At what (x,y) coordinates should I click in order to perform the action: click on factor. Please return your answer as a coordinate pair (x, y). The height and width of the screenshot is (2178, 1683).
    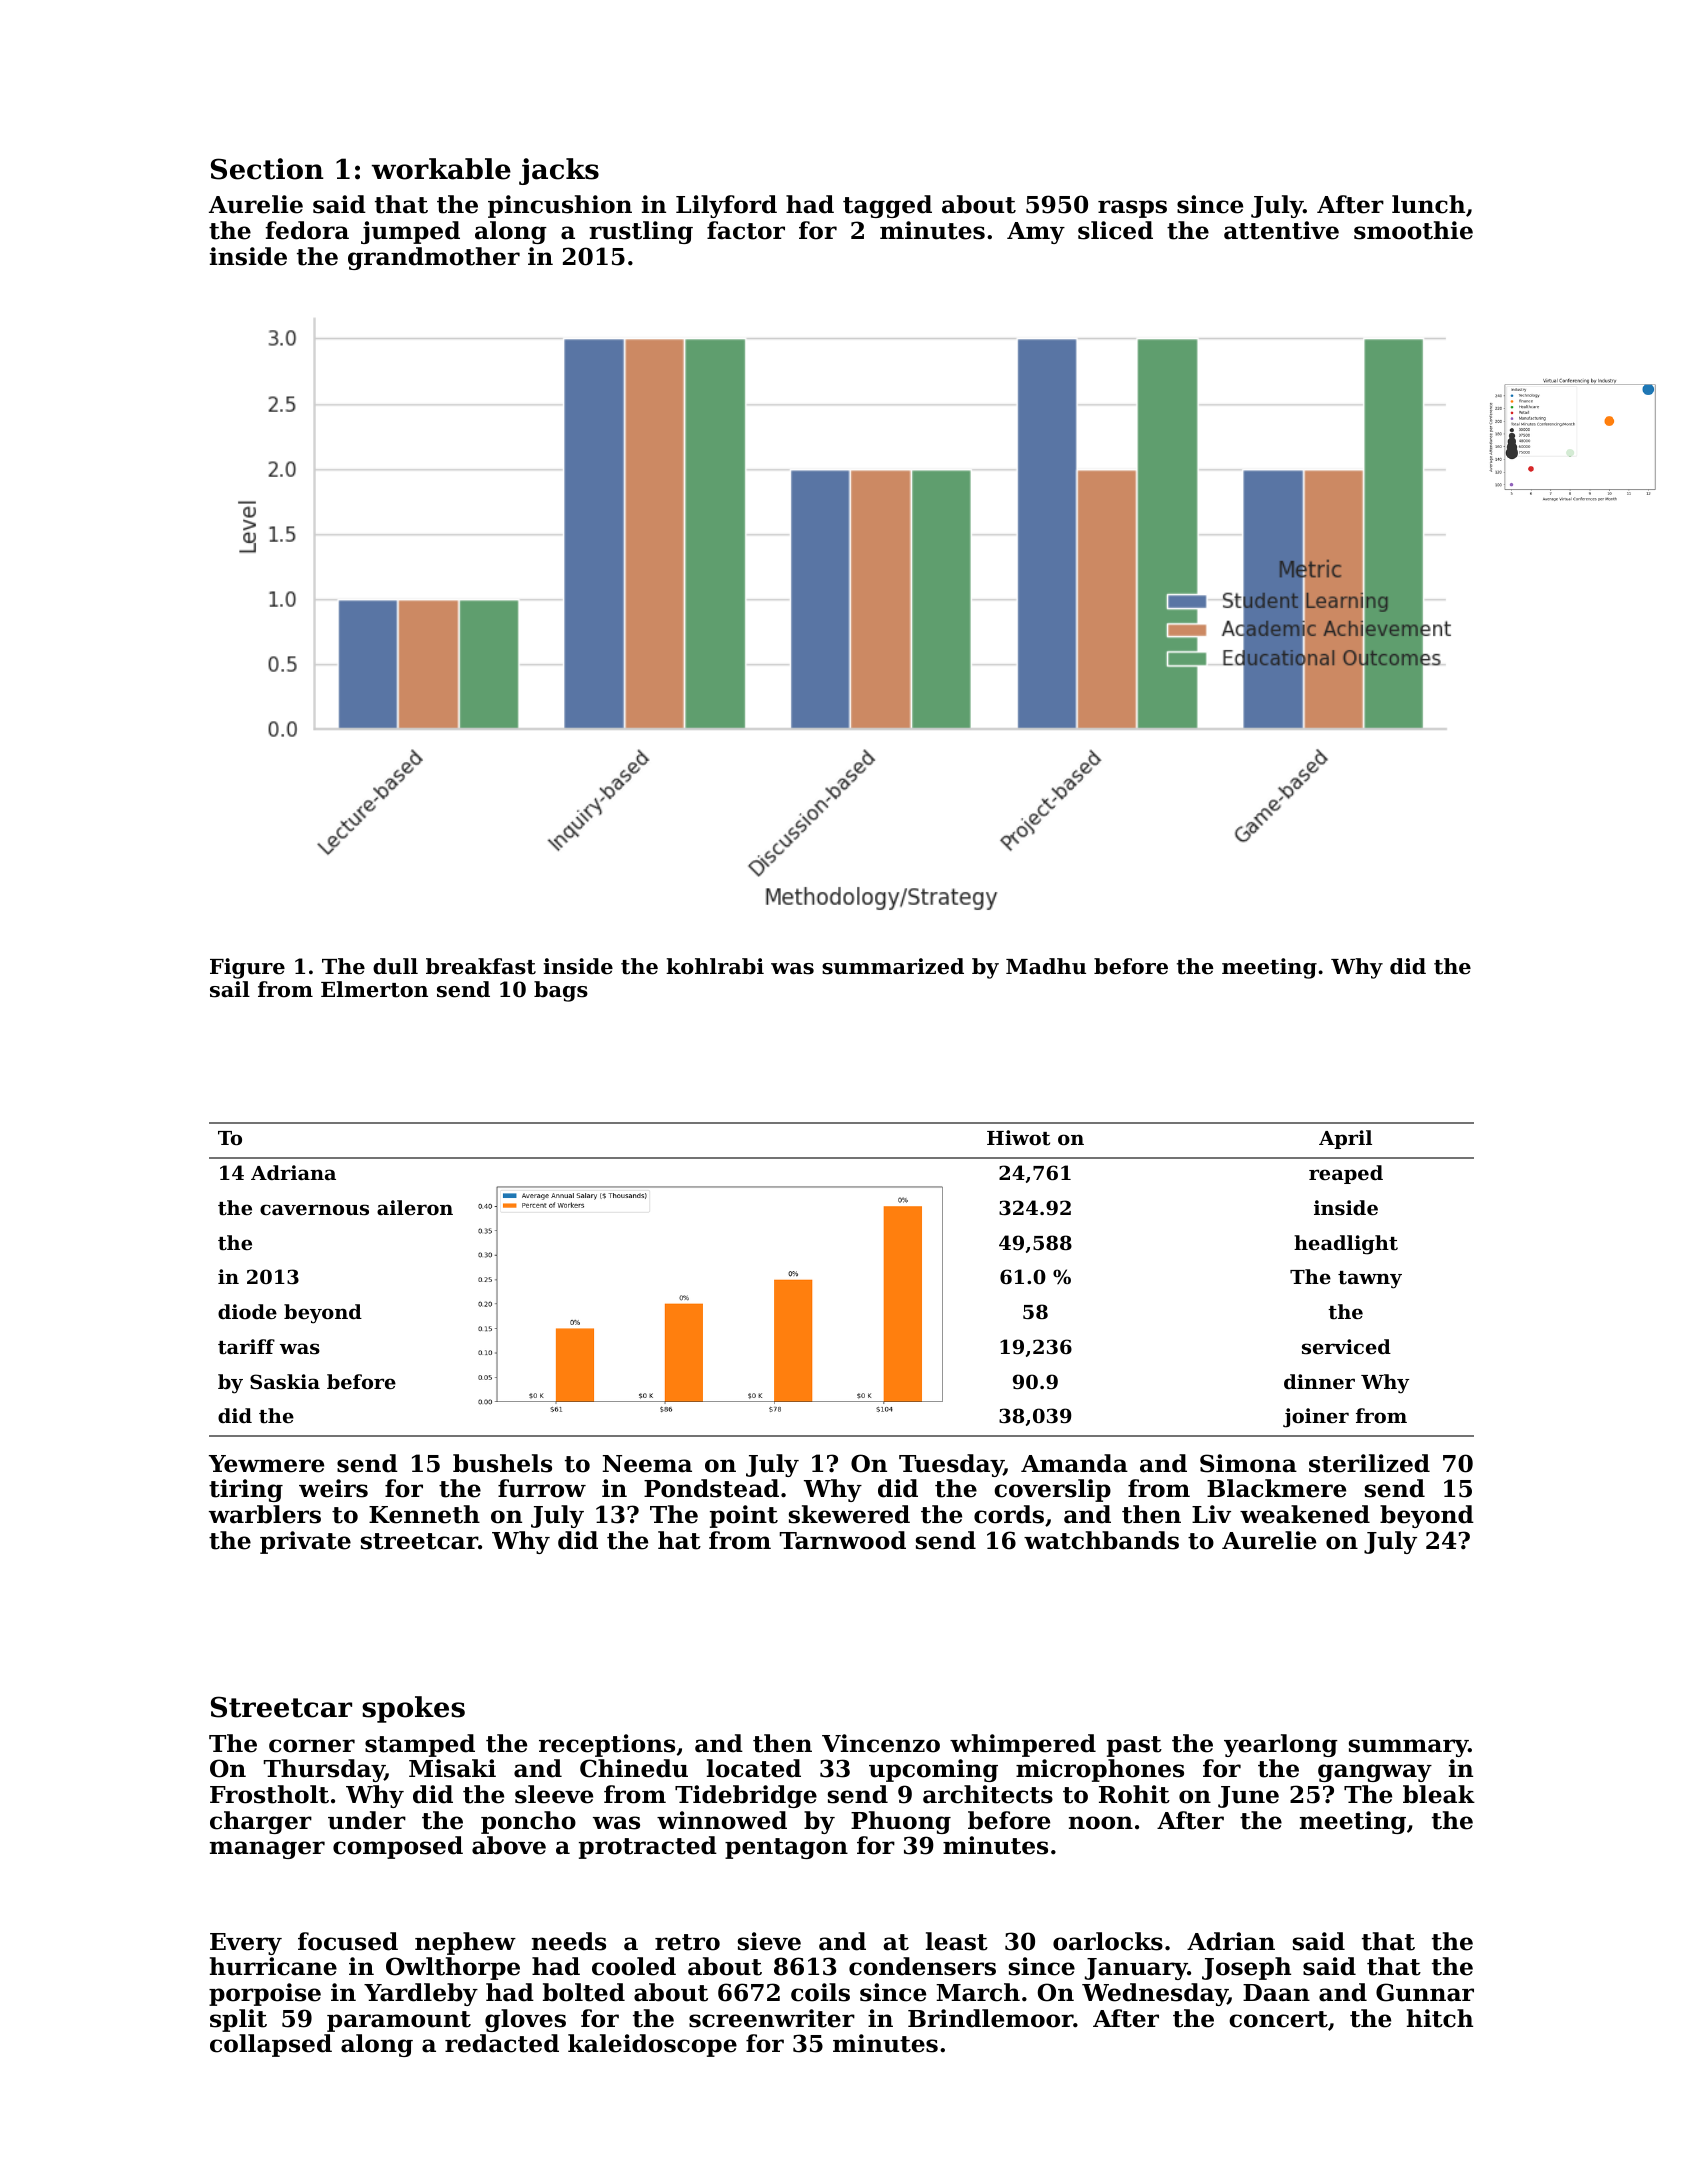
    Looking at the image, I should click on (746, 230).
